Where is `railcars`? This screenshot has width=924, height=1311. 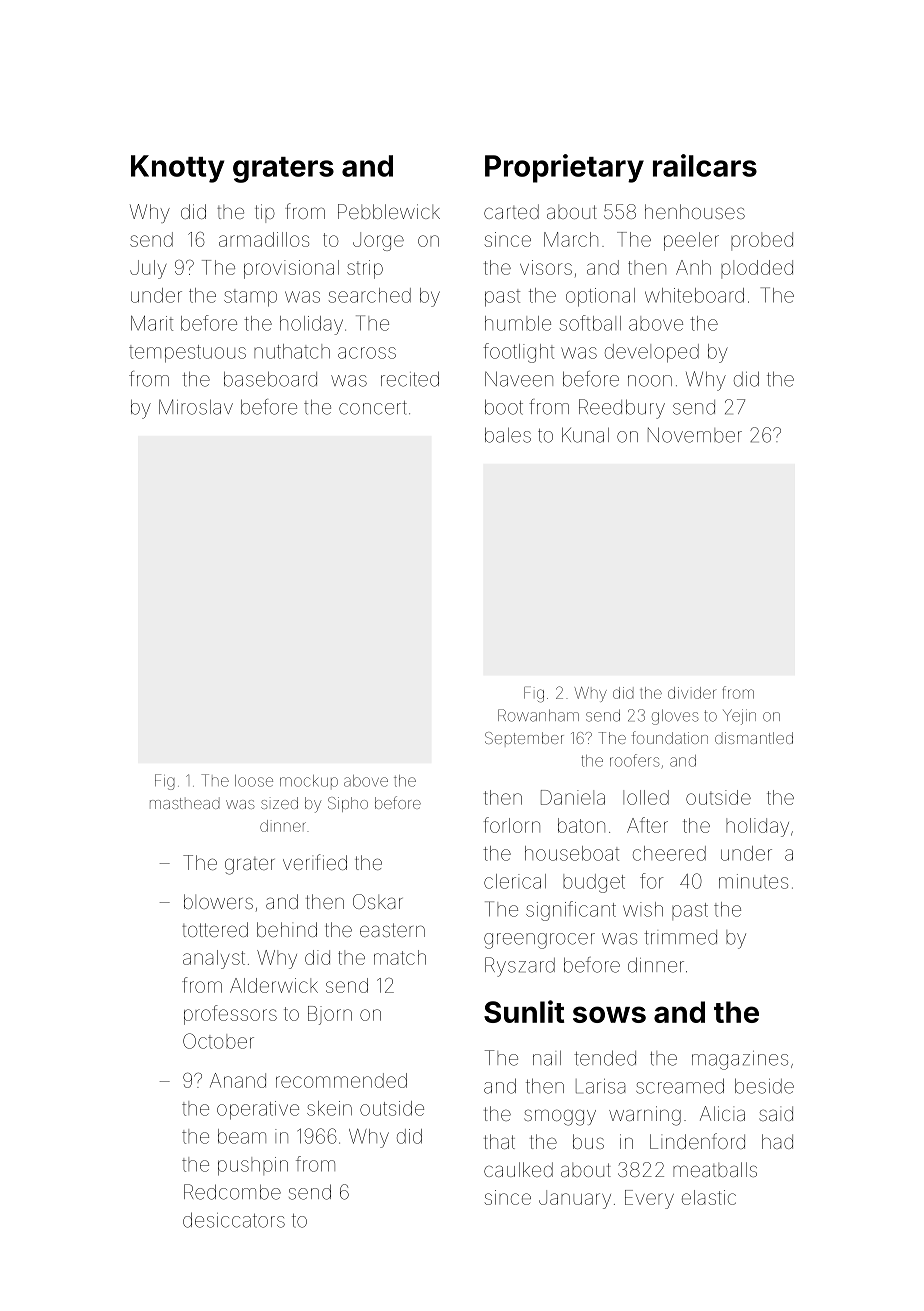 railcars is located at coordinates (705, 165).
